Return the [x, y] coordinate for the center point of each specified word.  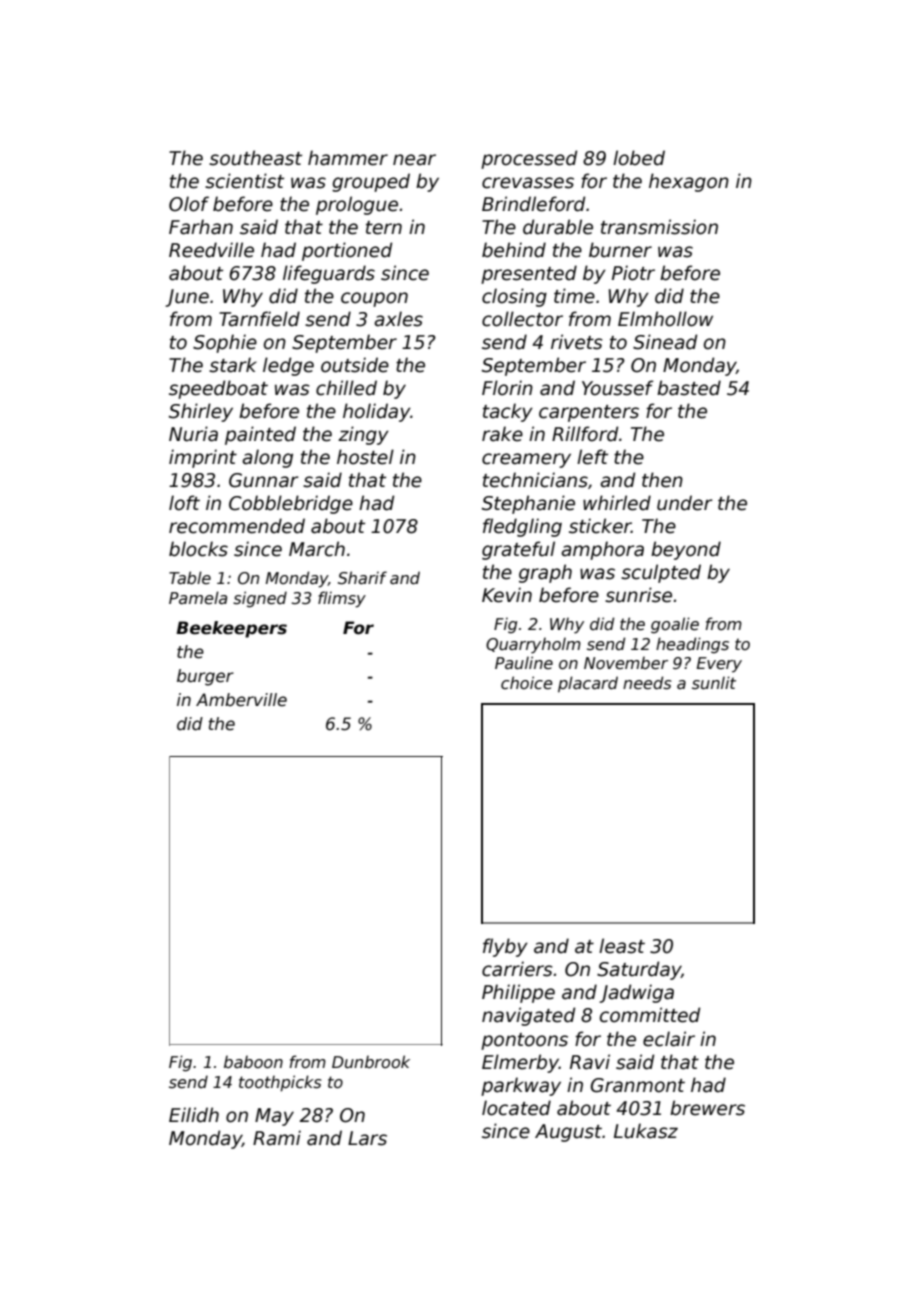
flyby [505, 947]
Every [719, 665]
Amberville [241, 700]
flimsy [342, 599]
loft [184, 503]
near [414, 160]
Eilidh [194, 1115]
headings [692, 645]
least [622, 946]
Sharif [362, 578]
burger [205, 677]
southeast [255, 158]
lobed [639, 158]
